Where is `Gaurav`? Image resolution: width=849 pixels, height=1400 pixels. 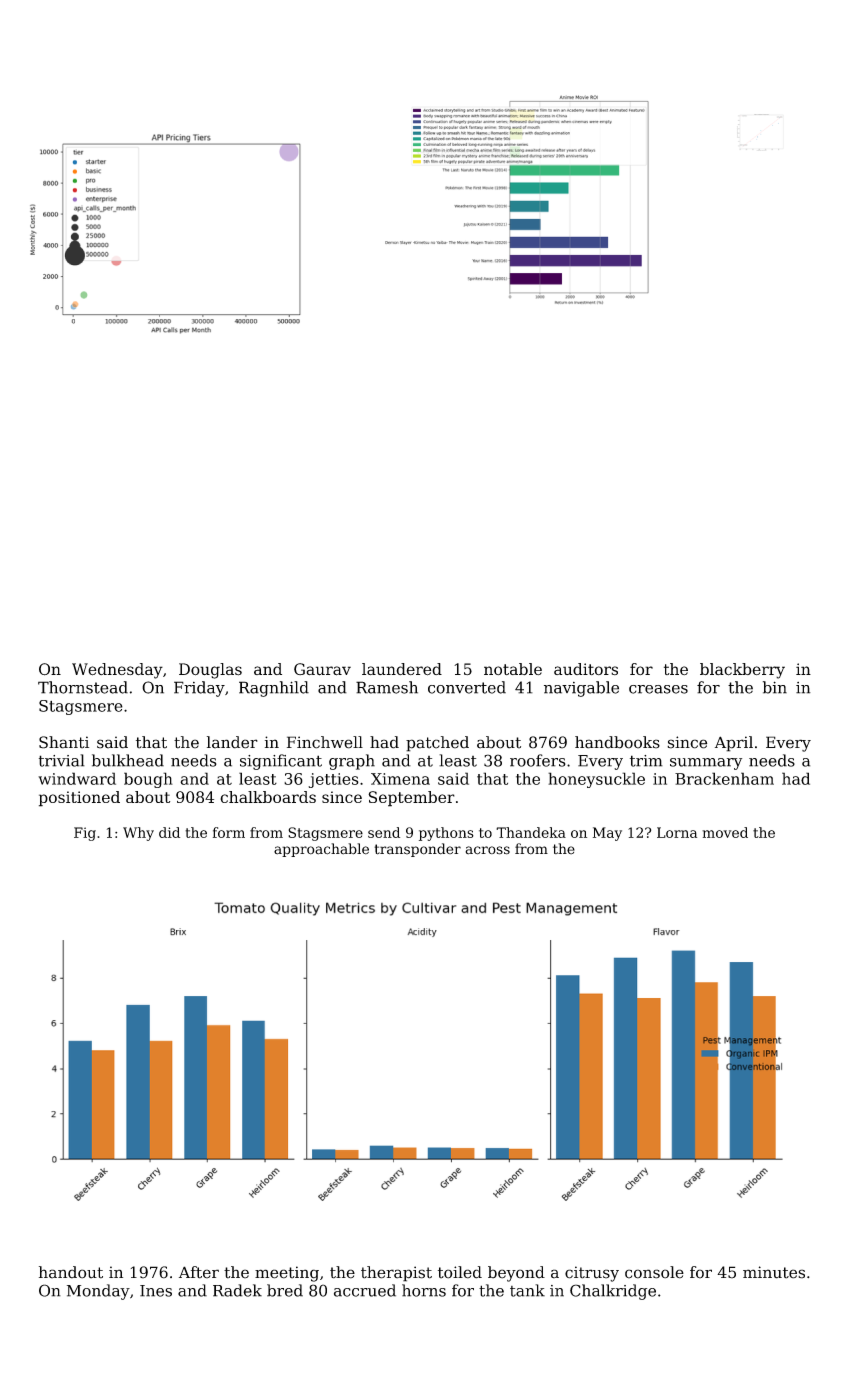
Gaurav is located at coordinates (322, 669).
